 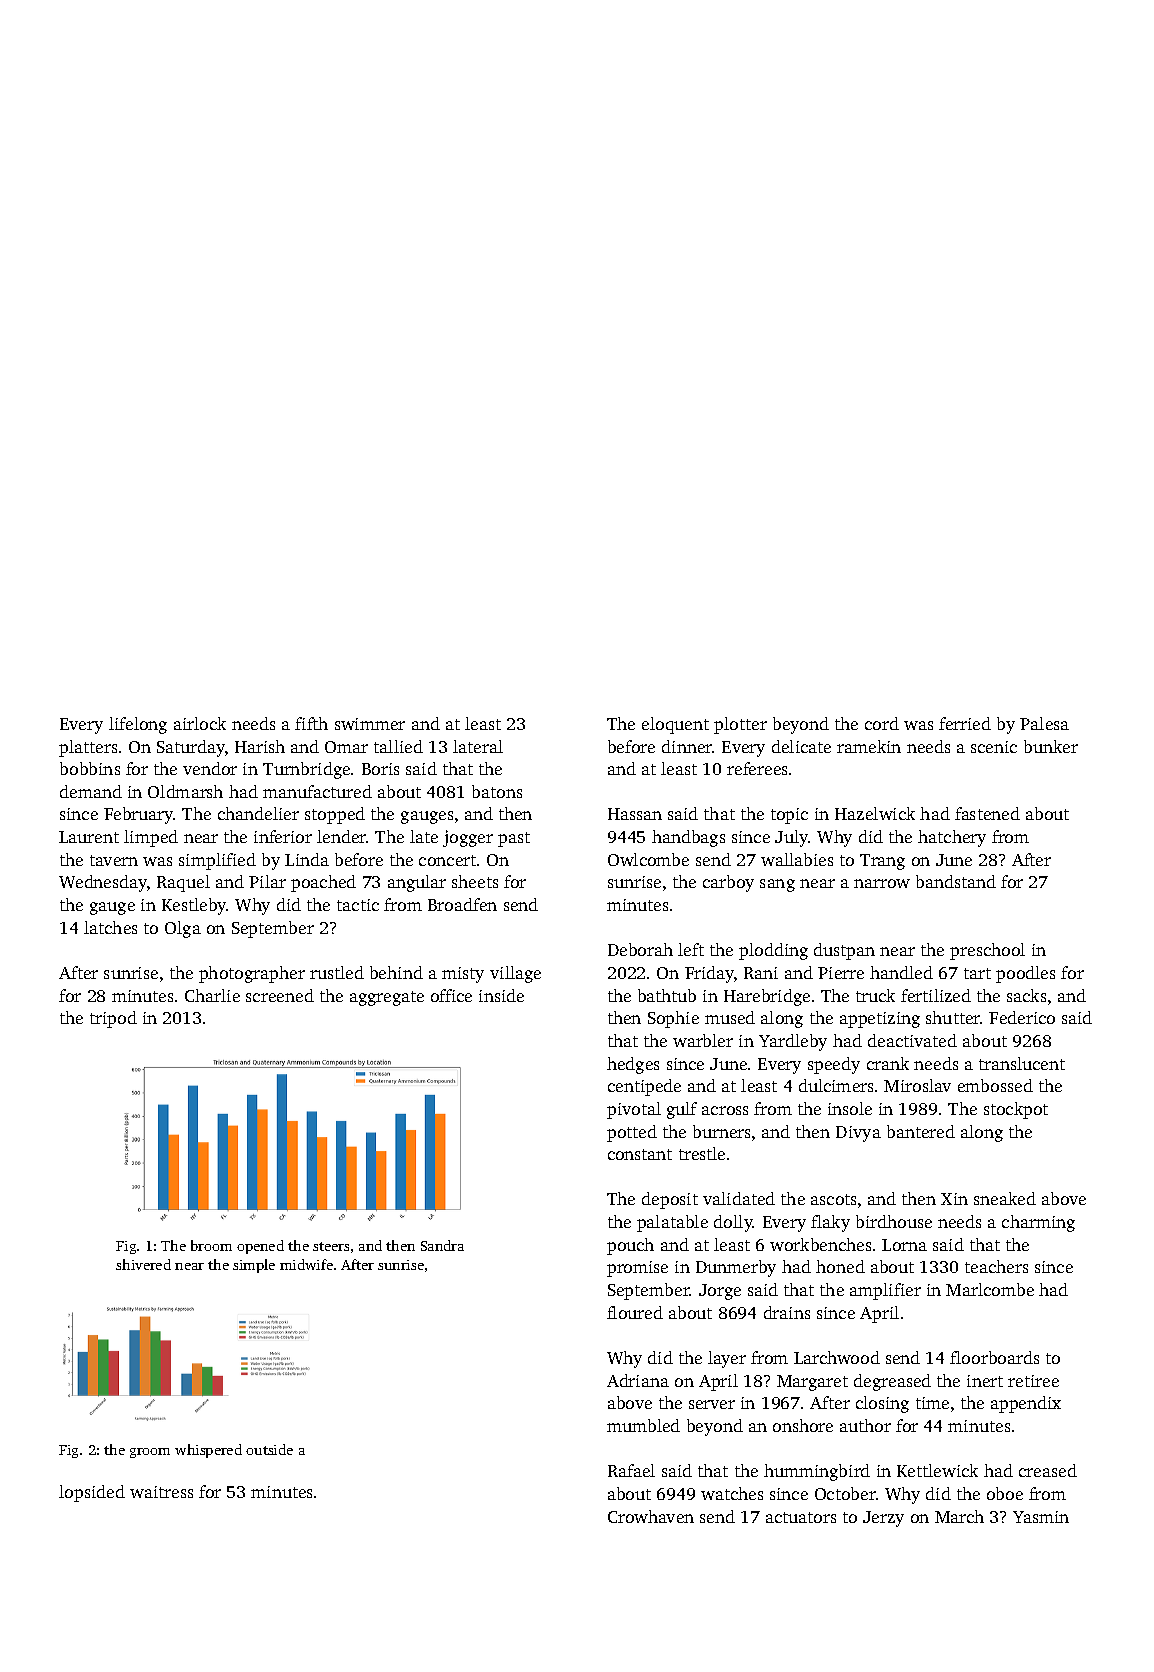 What do you see at coordinates (1044, 723) in the page?
I see `Palesa` at bounding box center [1044, 723].
